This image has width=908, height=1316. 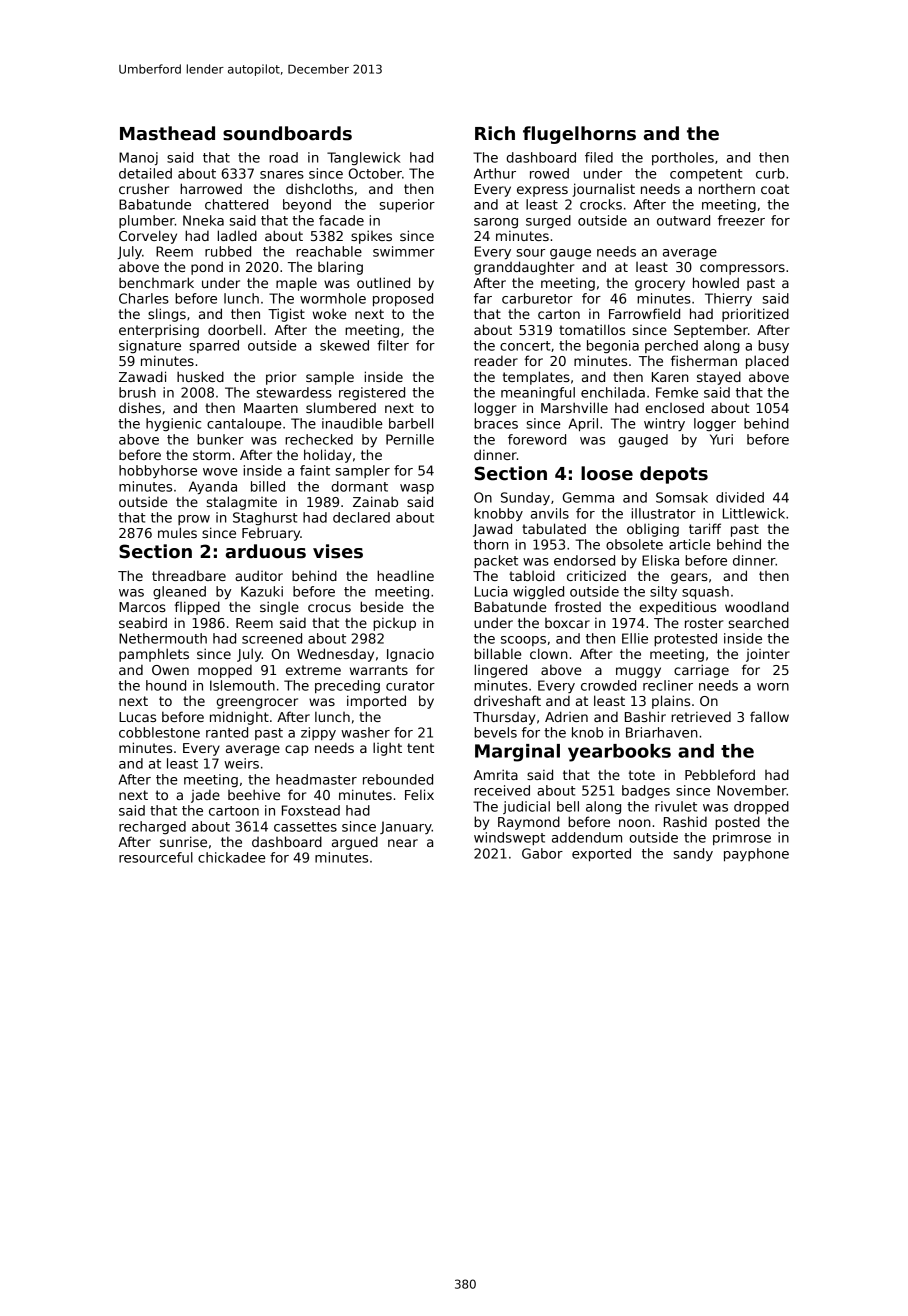 I want to click on spikes, so click(x=371, y=237).
